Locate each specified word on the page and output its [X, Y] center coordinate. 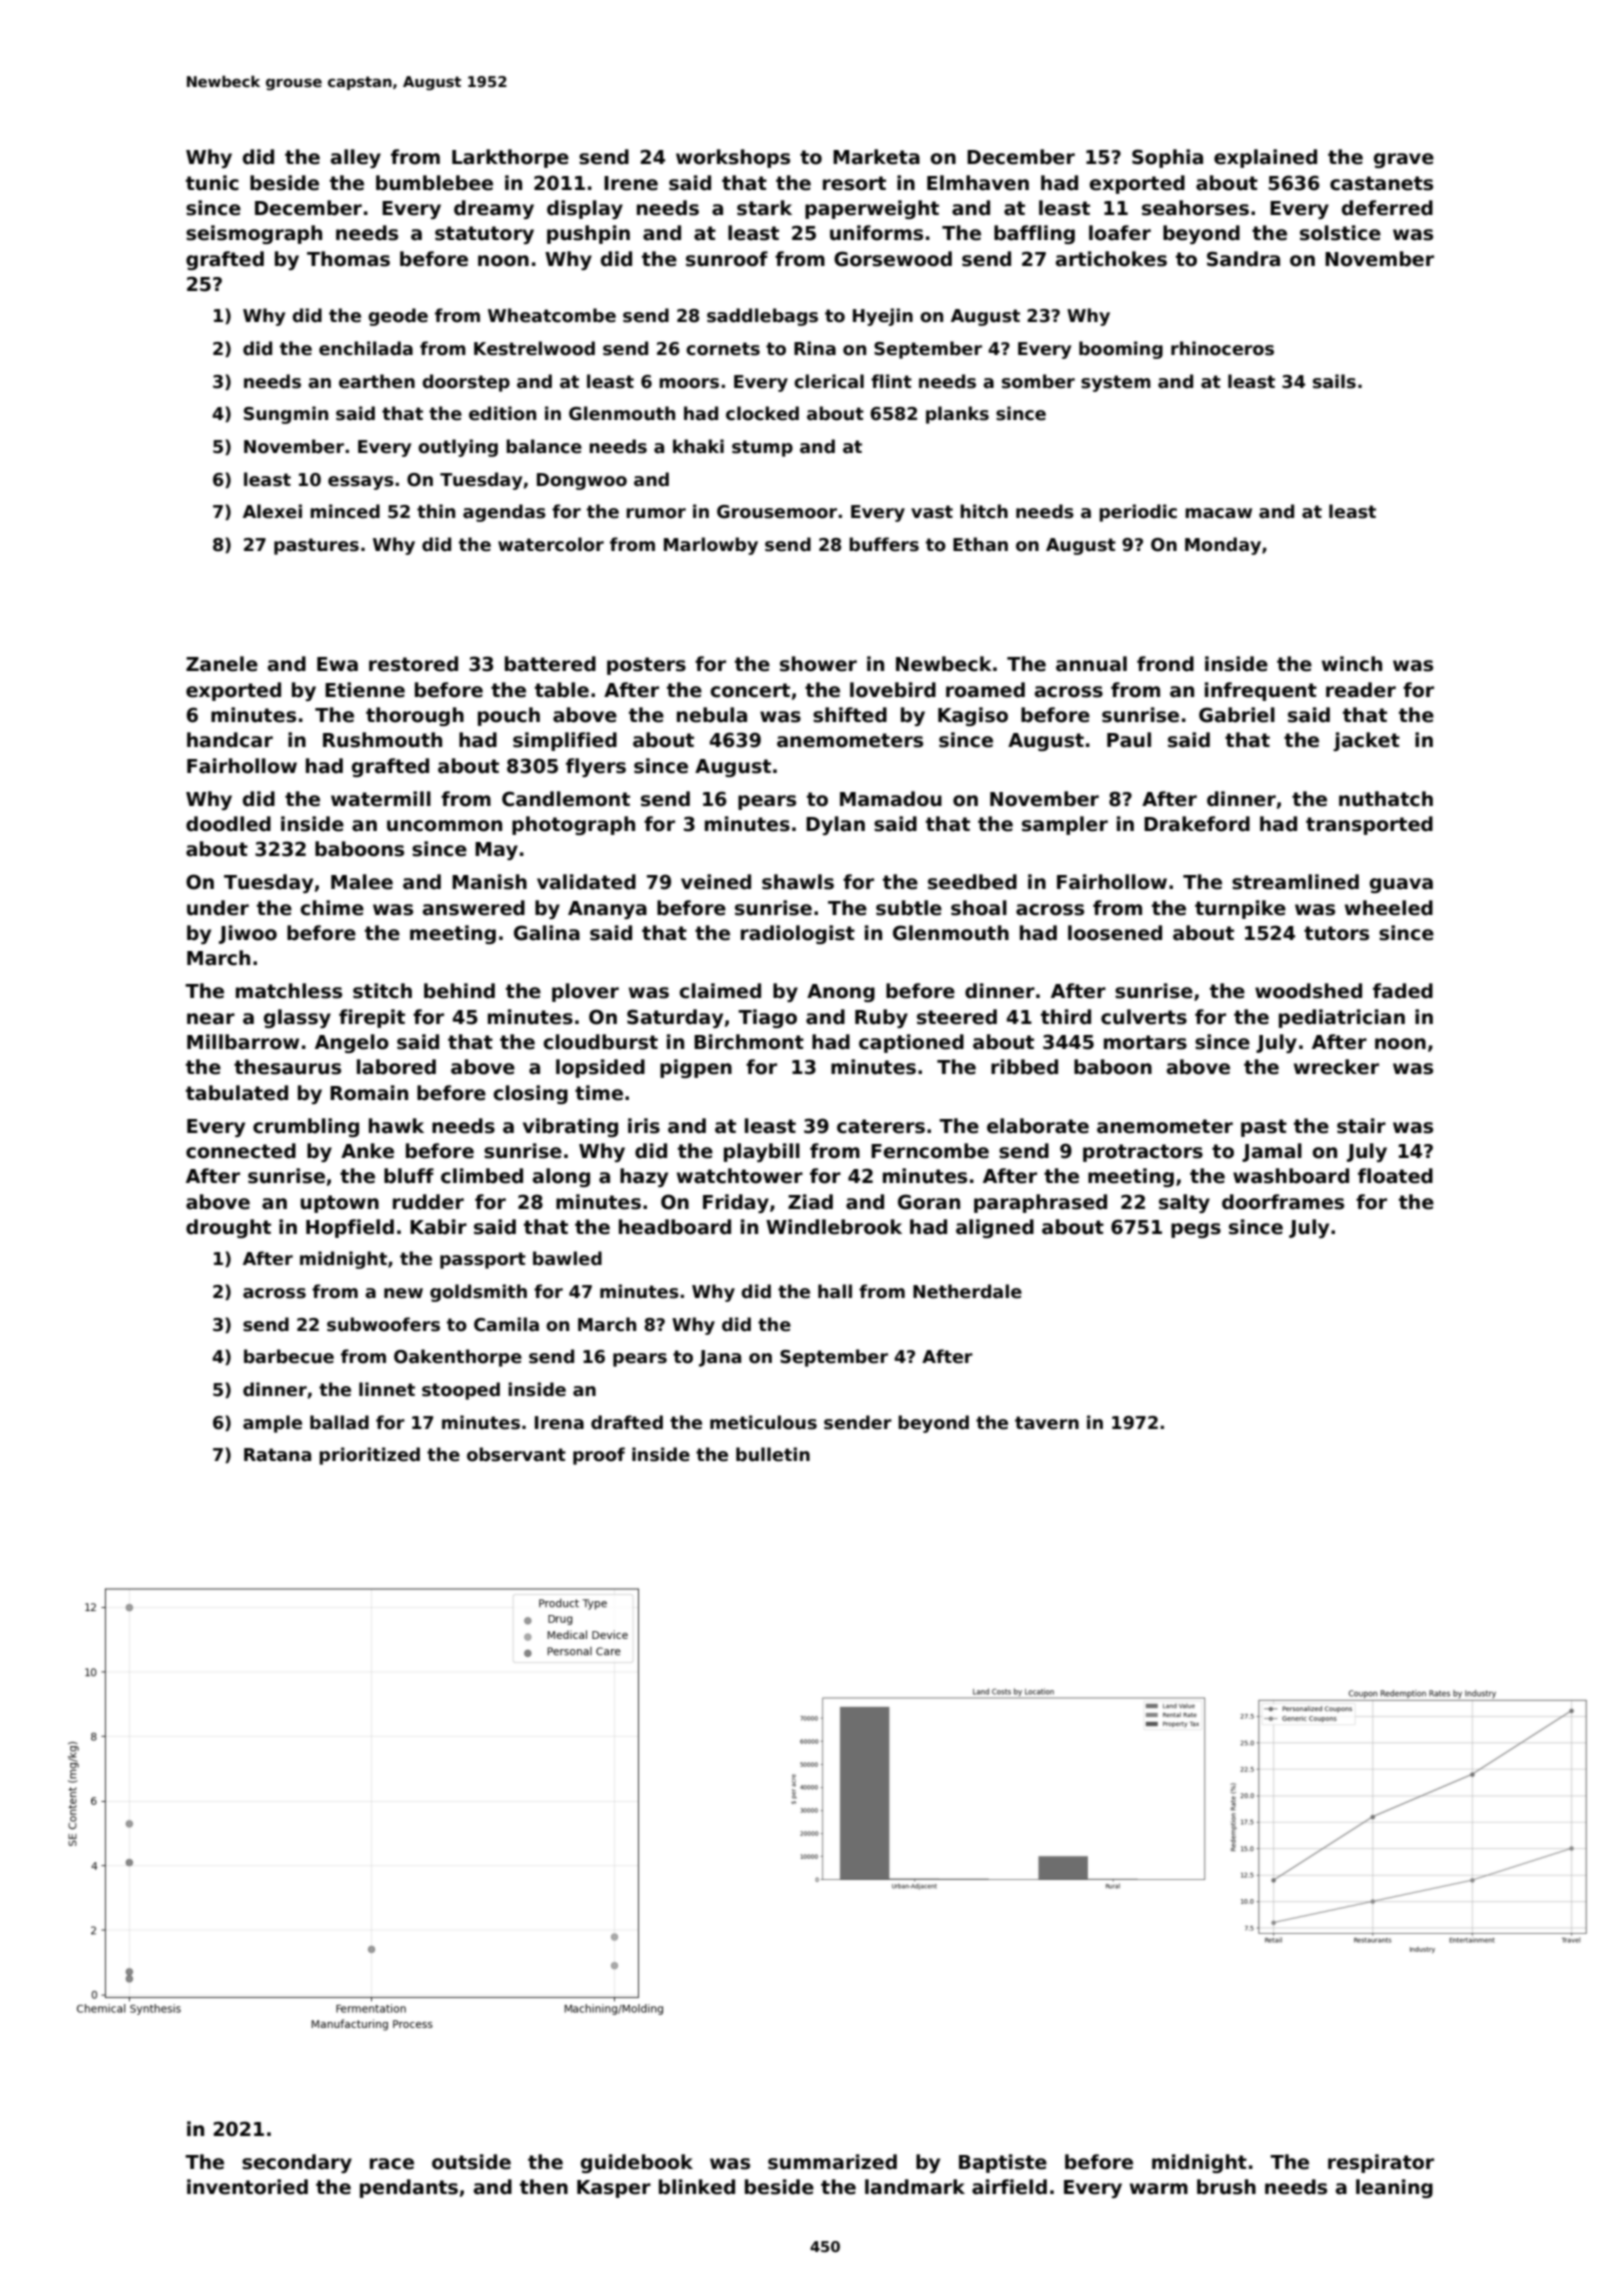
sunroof [727, 259]
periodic [1138, 513]
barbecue [289, 1356]
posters [646, 666]
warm [1159, 2189]
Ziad [810, 1202]
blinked [697, 2187]
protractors [1143, 1153]
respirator [1381, 2163]
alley [356, 158]
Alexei [272, 511]
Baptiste [1003, 2163]
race [392, 2164]
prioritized [369, 1456]
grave [1404, 160]
